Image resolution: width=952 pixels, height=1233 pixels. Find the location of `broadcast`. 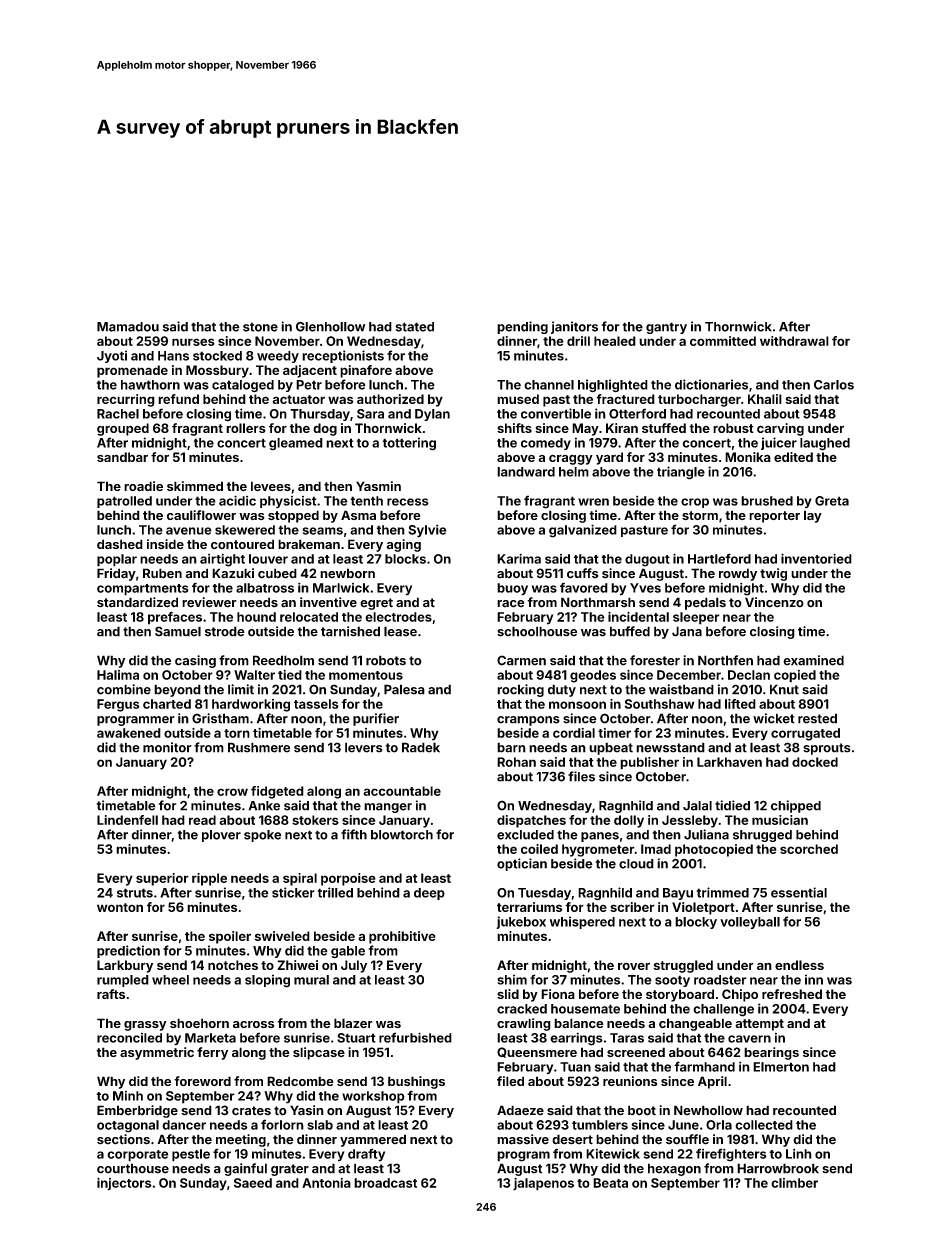

broadcast is located at coordinates (385, 1183).
